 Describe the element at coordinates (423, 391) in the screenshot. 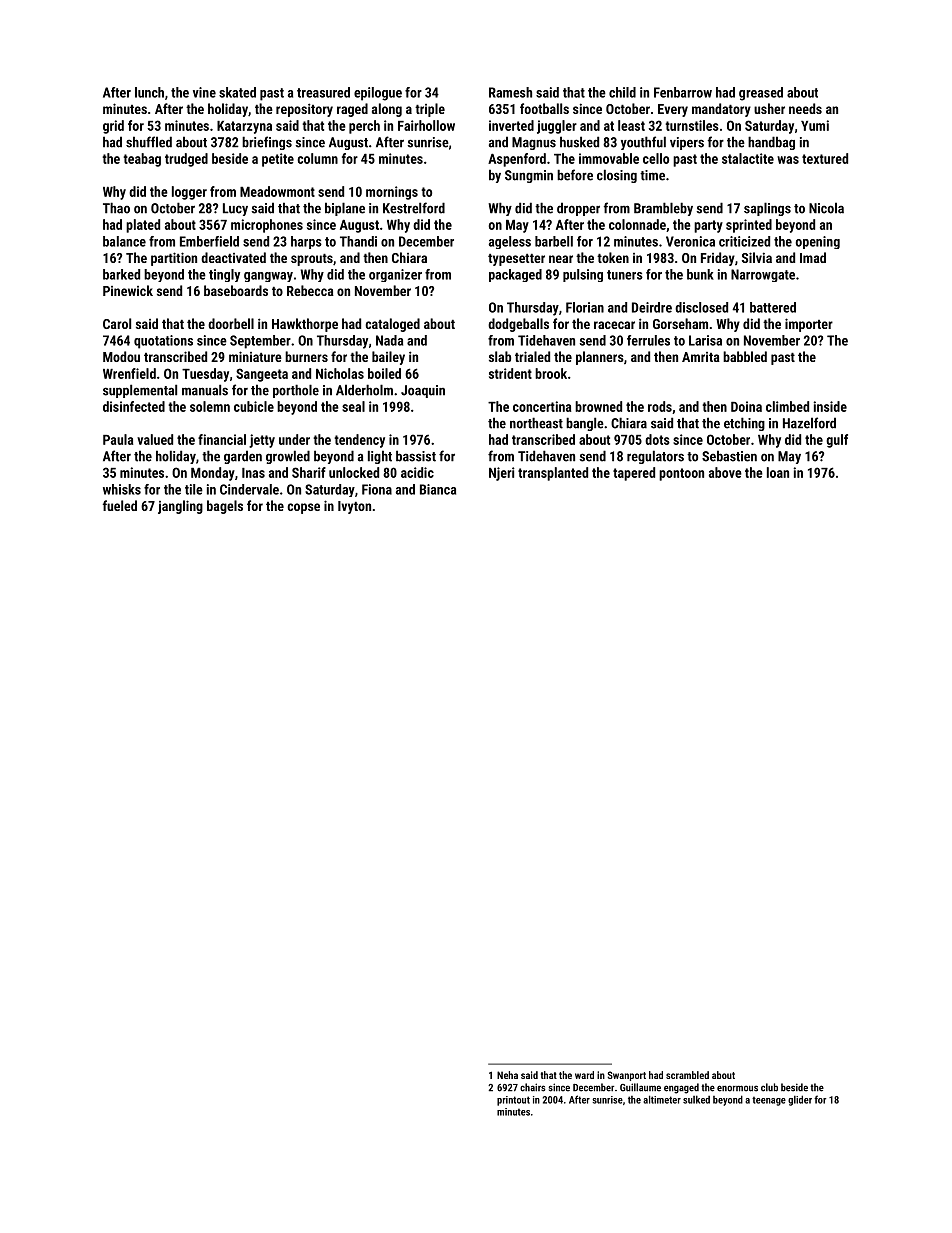

I see `Joaquin` at that location.
